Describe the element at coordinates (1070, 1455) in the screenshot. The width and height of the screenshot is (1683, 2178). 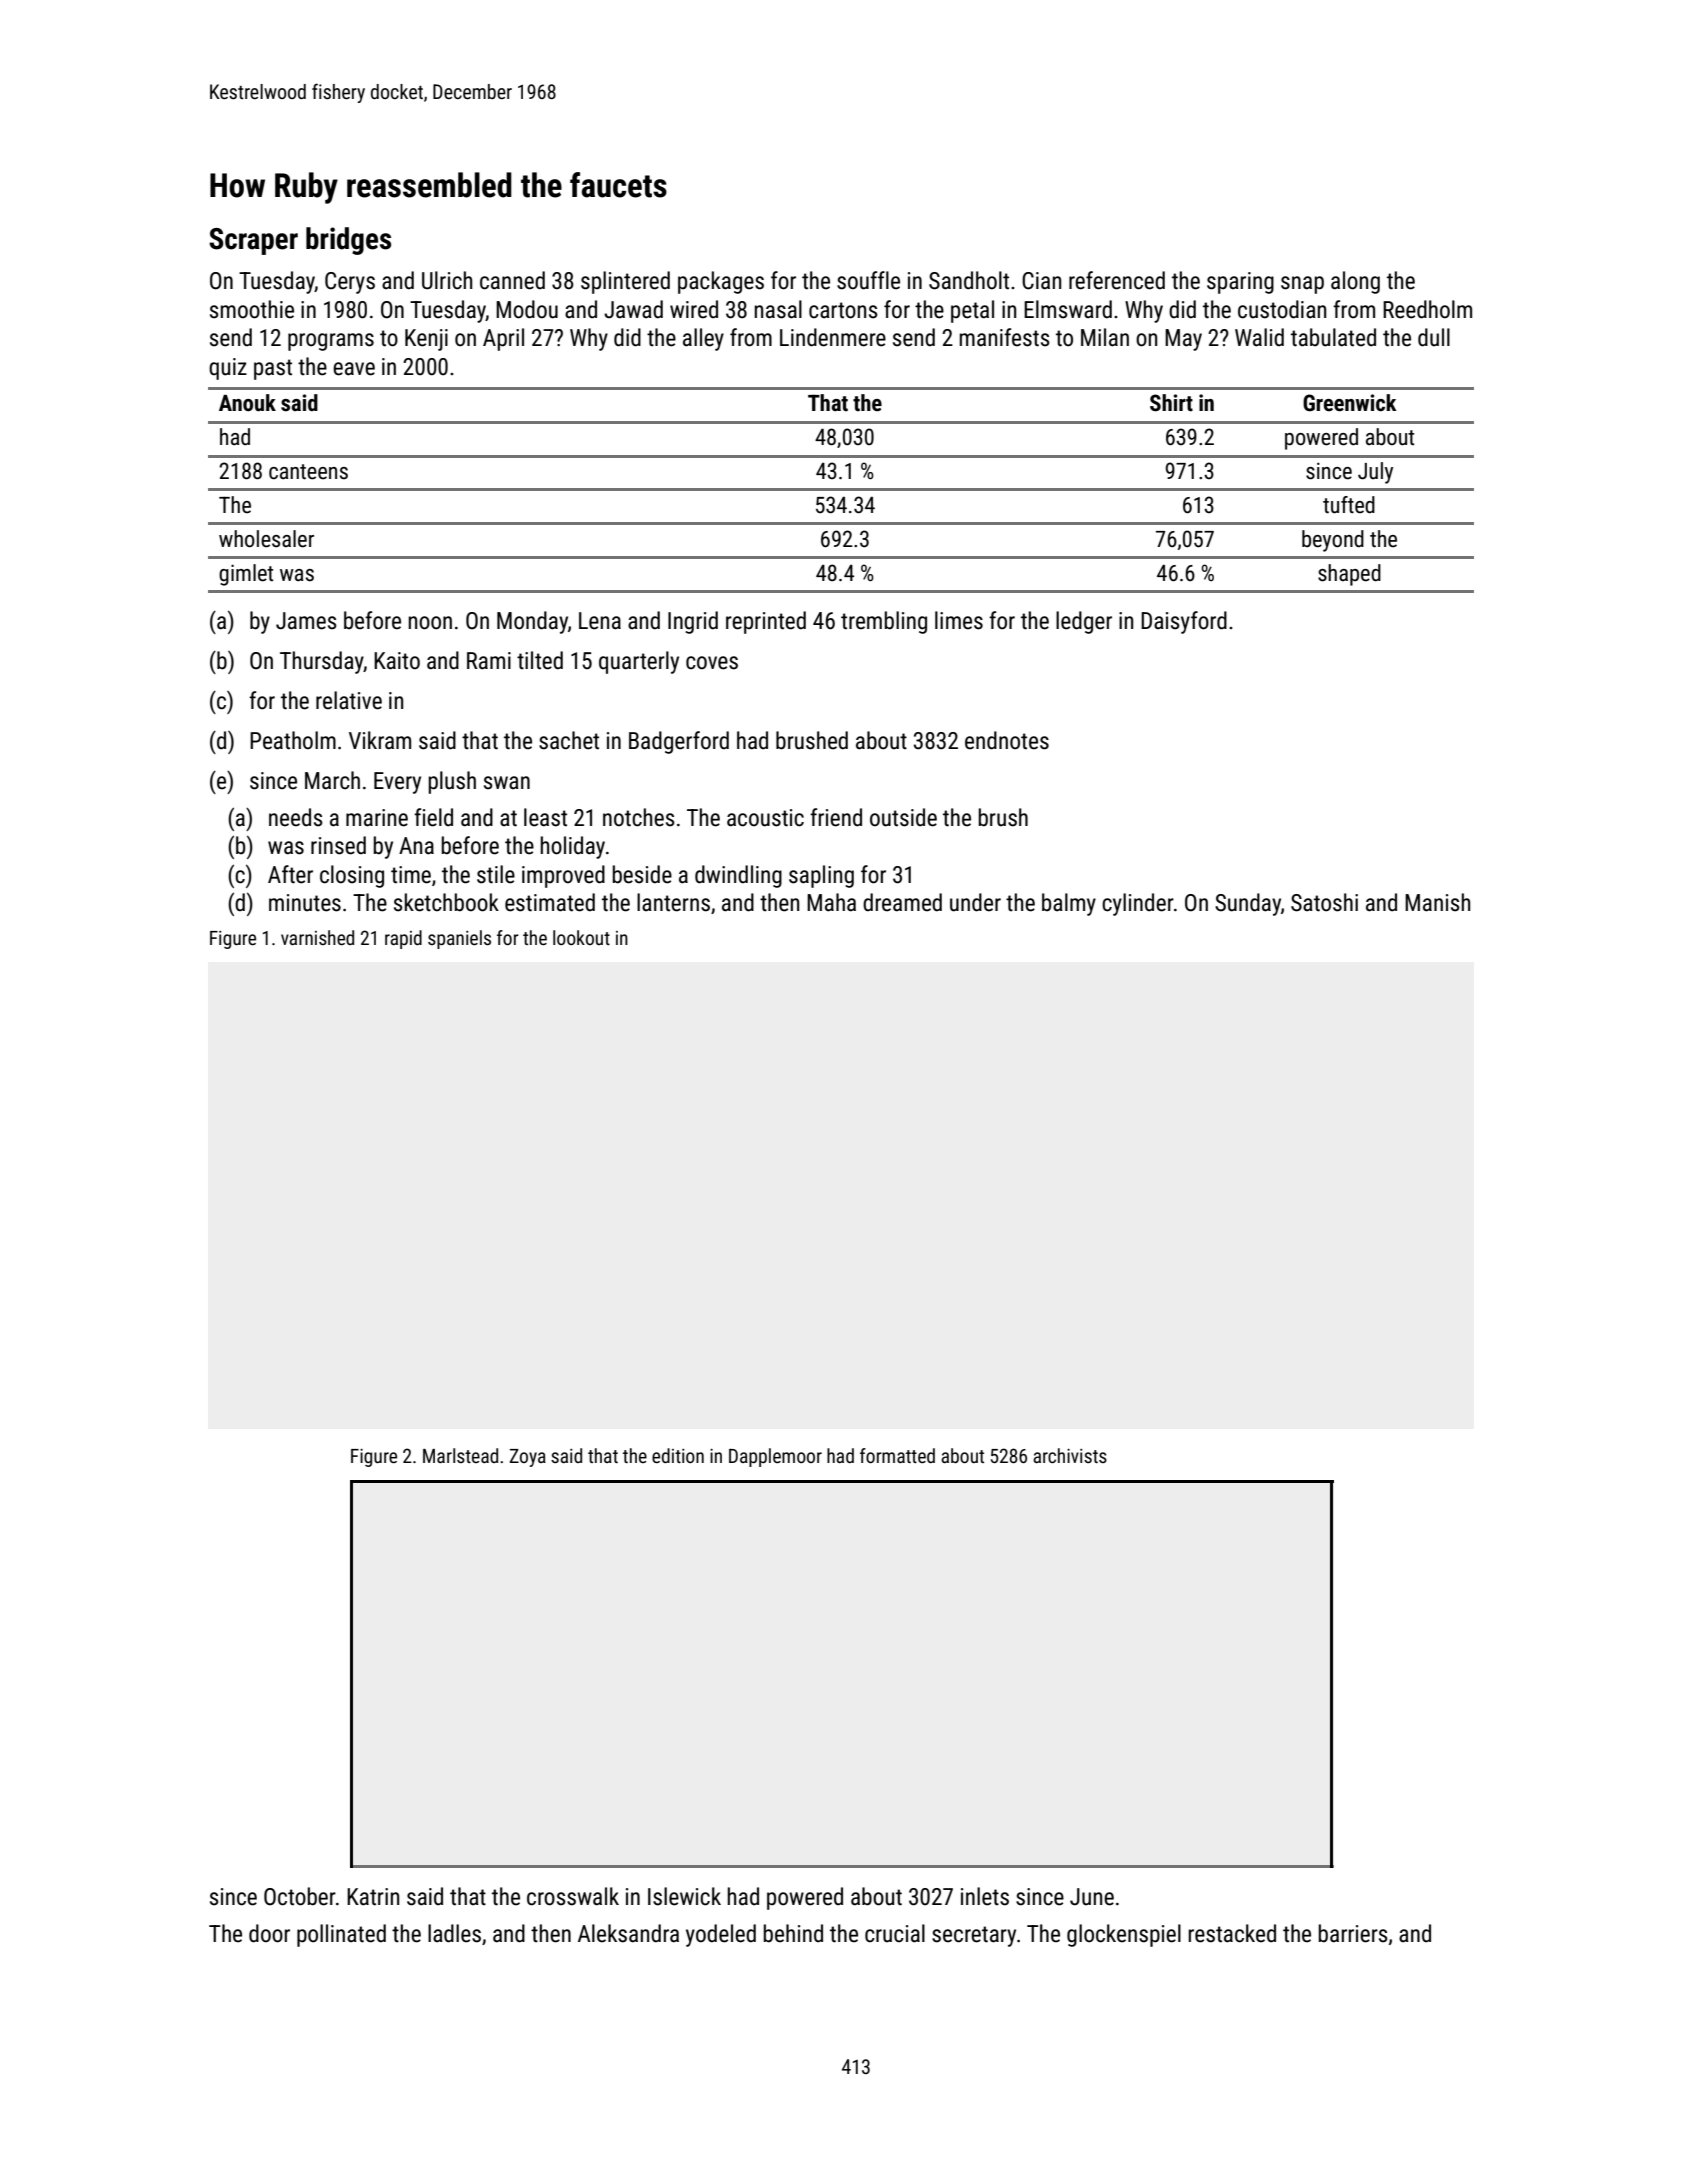
I see `archivists` at that location.
